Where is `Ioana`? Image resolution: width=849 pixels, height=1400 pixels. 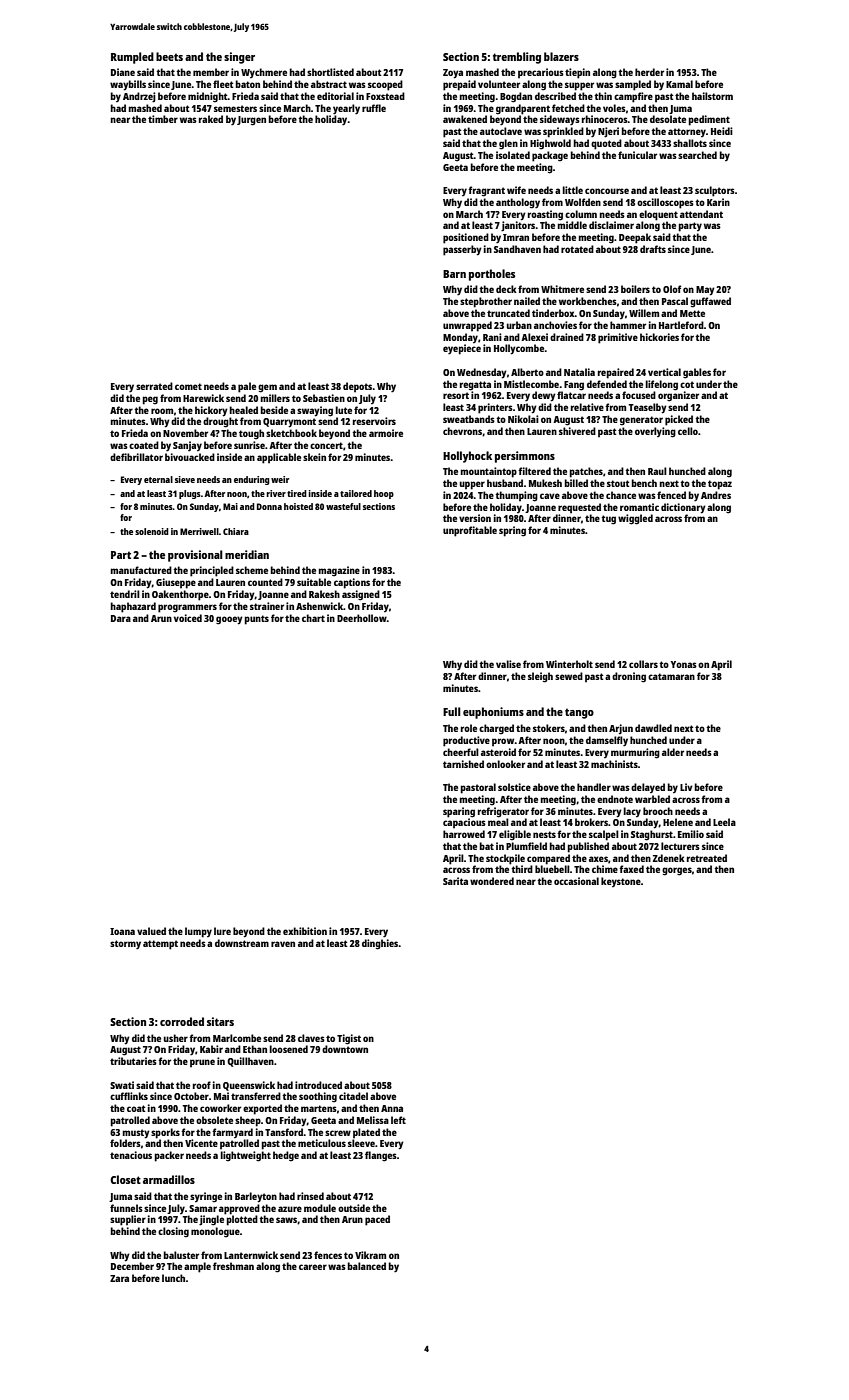
Ioana is located at coordinates (122, 931).
